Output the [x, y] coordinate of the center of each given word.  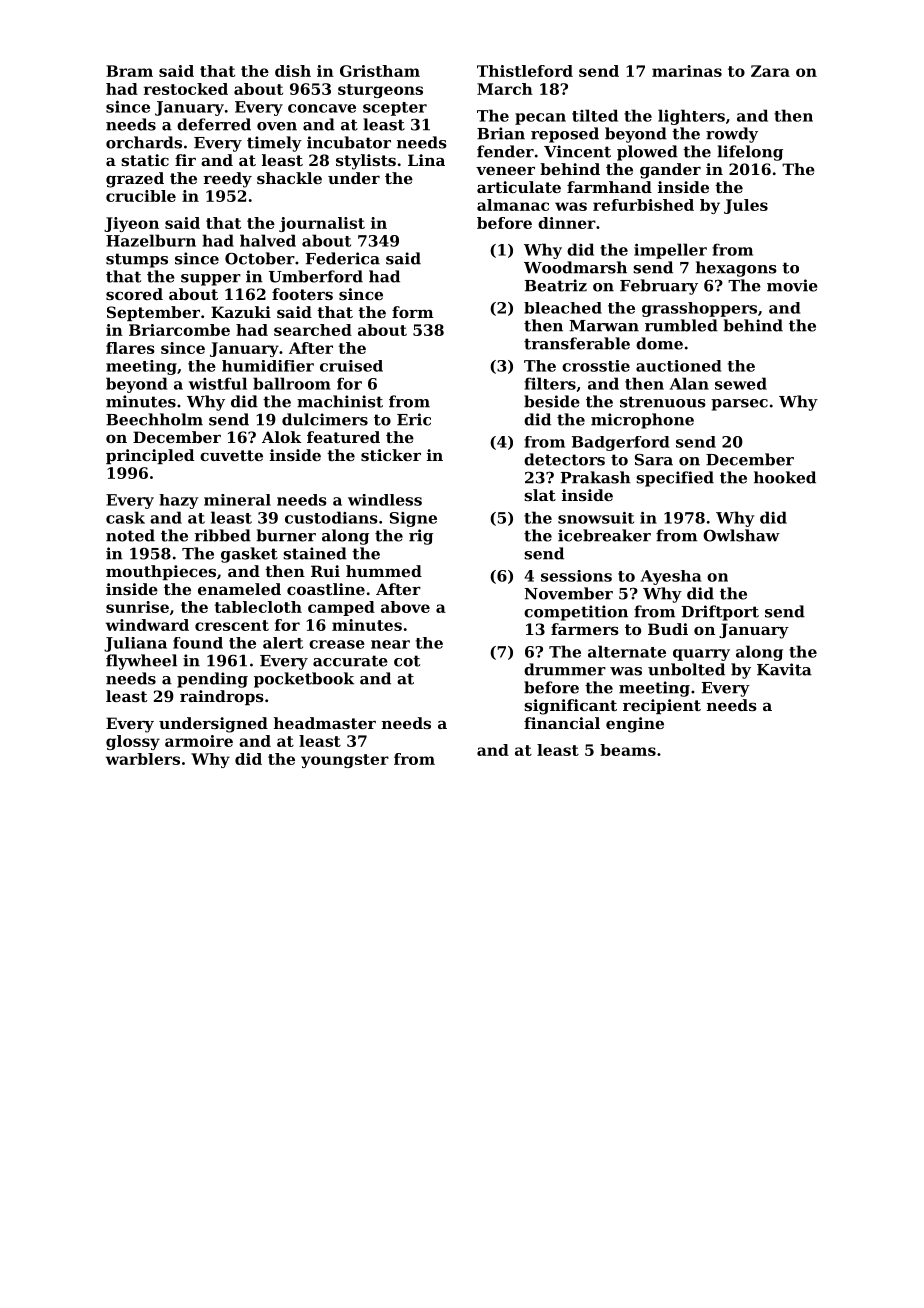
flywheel [141, 662]
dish [293, 71]
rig [421, 537]
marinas [687, 71]
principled [150, 456]
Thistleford [525, 71]
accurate [350, 661]
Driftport [720, 613]
